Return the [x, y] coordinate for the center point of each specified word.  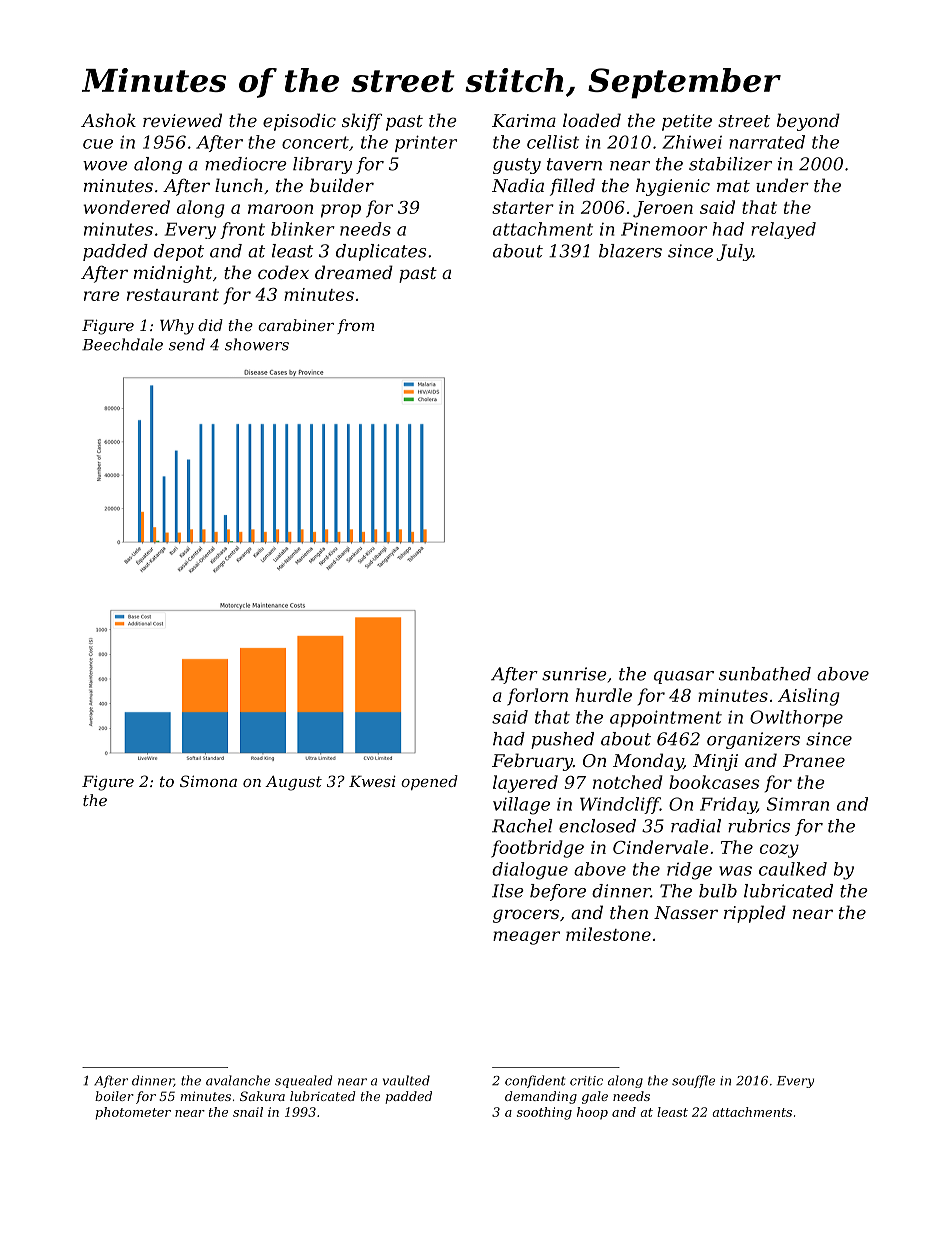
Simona [208, 781]
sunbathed [765, 674]
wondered [126, 207]
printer [426, 143]
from [355, 326]
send [187, 344]
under [782, 185]
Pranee [814, 760]
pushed [562, 740]
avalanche [238, 1080]
